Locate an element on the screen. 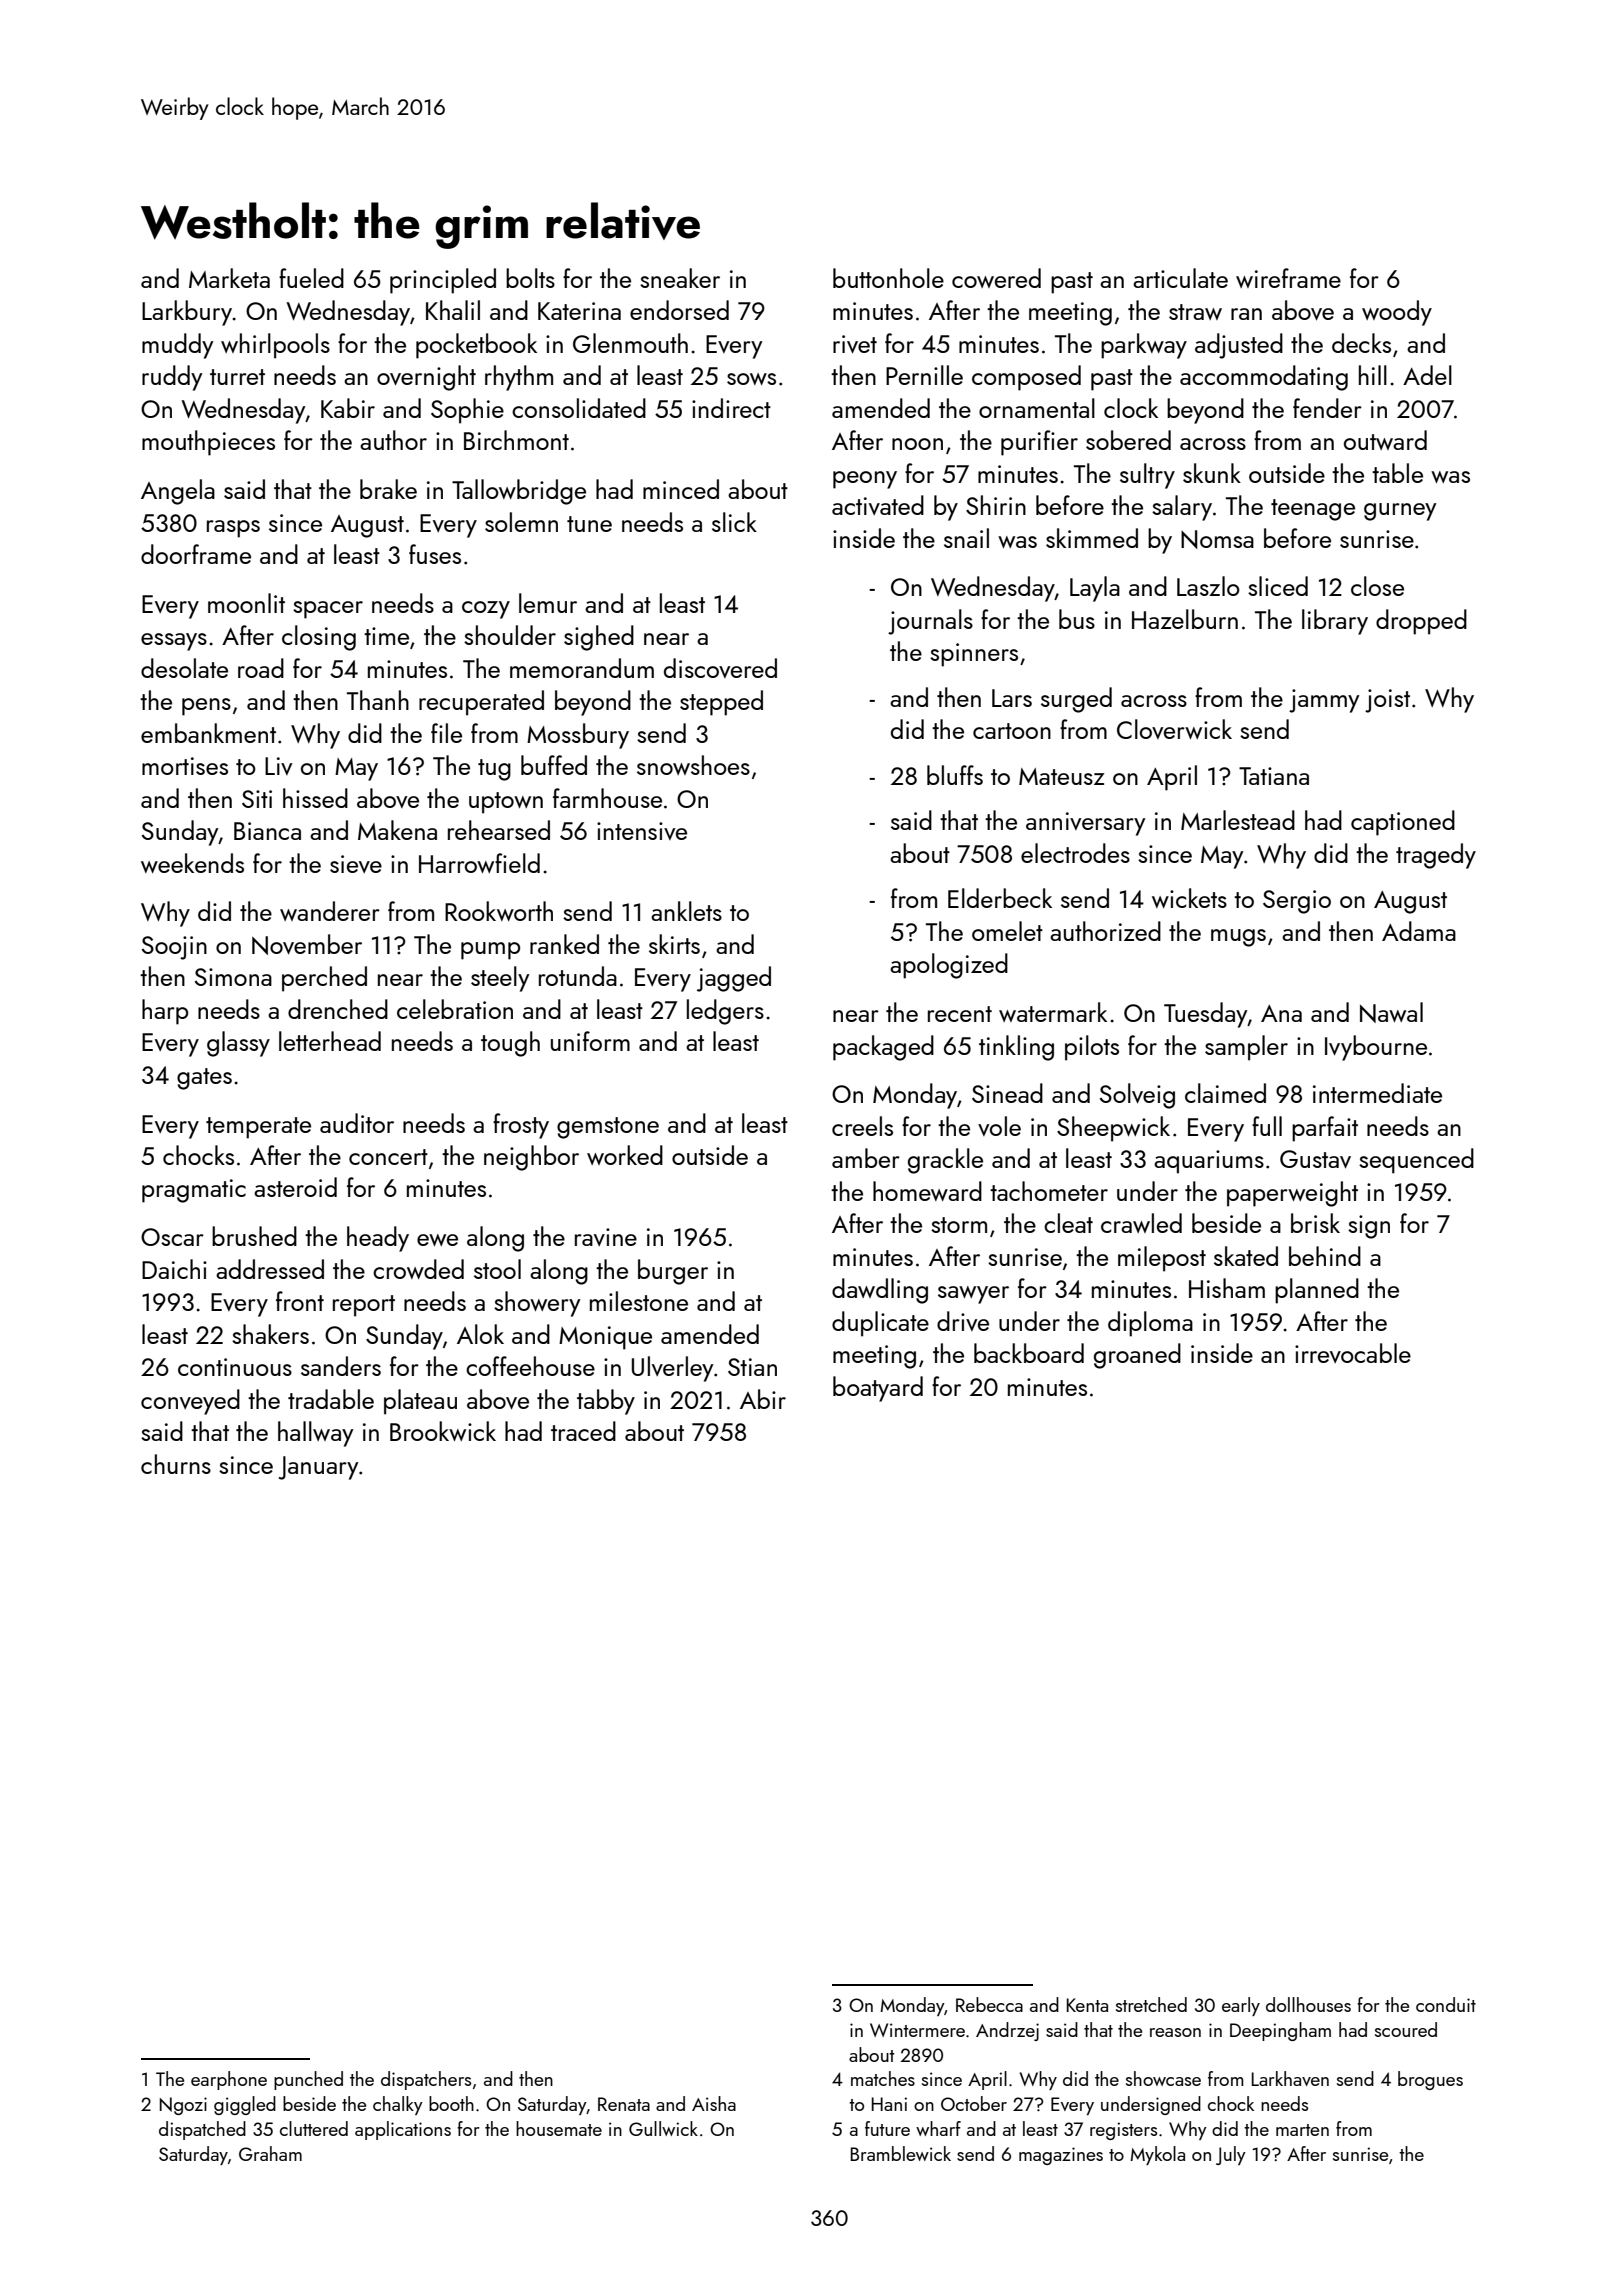 The image size is (1620, 2292). wireframe is located at coordinates (1288, 278).
